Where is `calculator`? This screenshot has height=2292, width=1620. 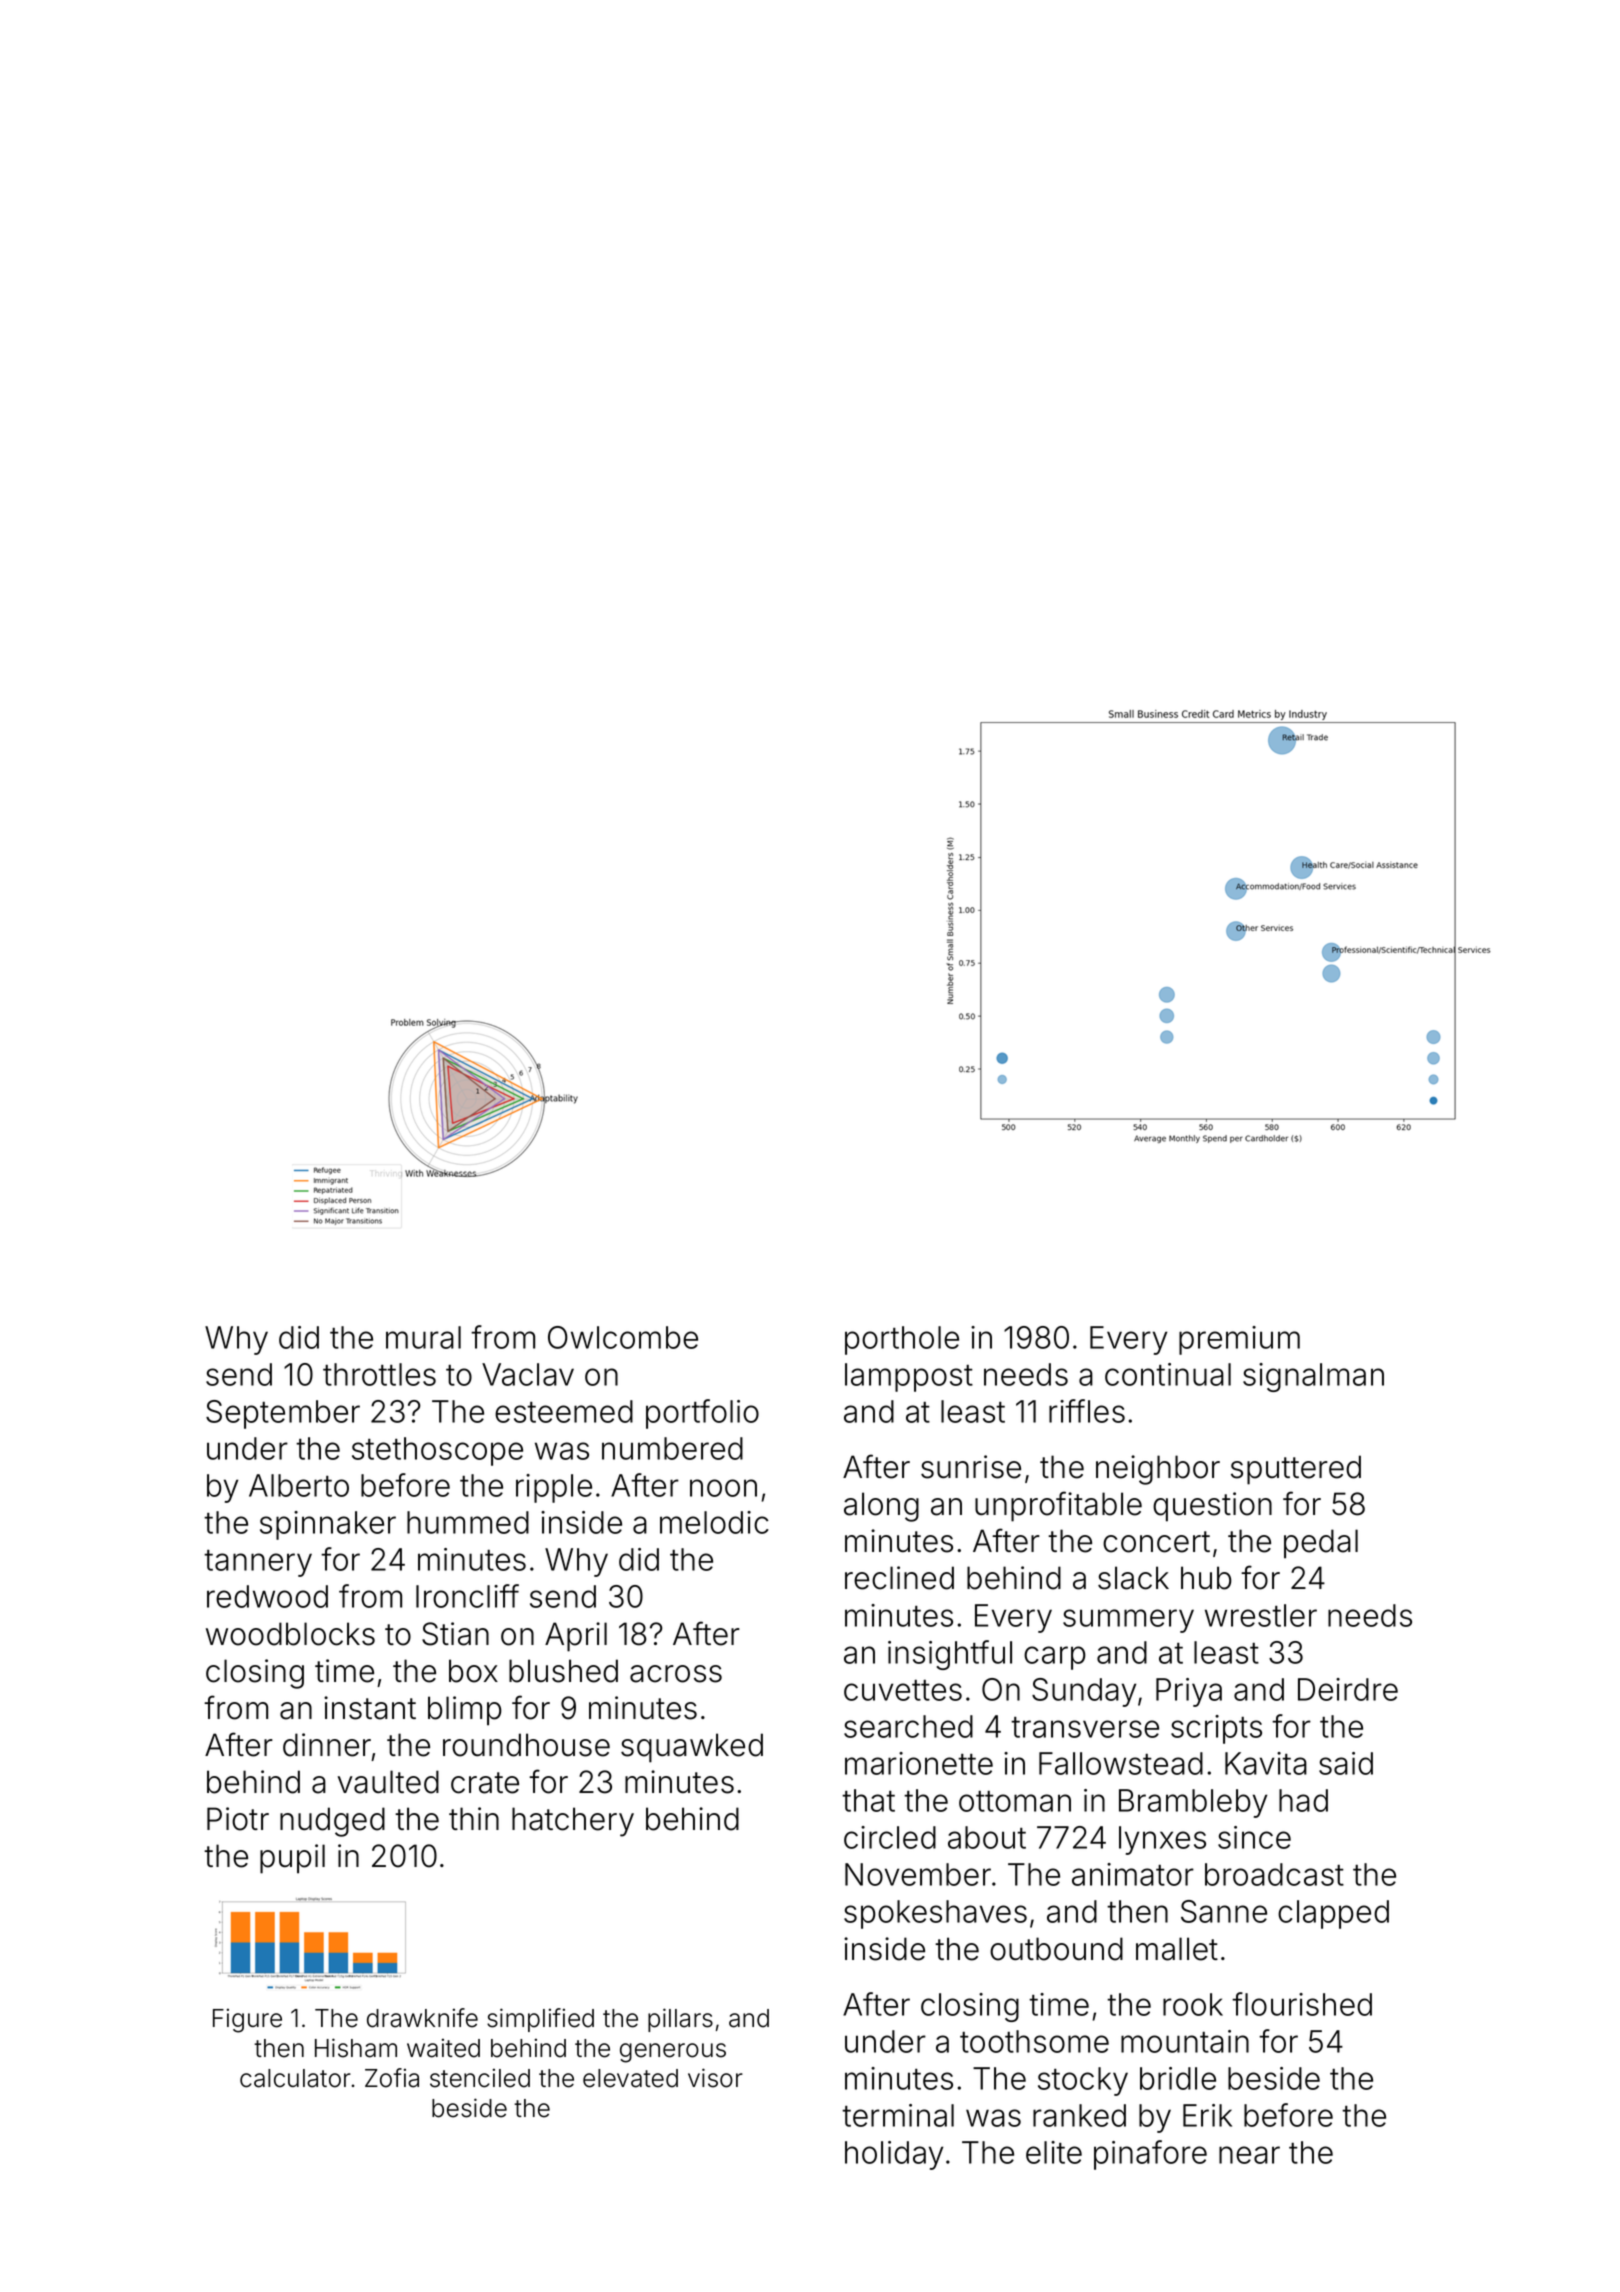
calculator is located at coordinates (295, 2078).
